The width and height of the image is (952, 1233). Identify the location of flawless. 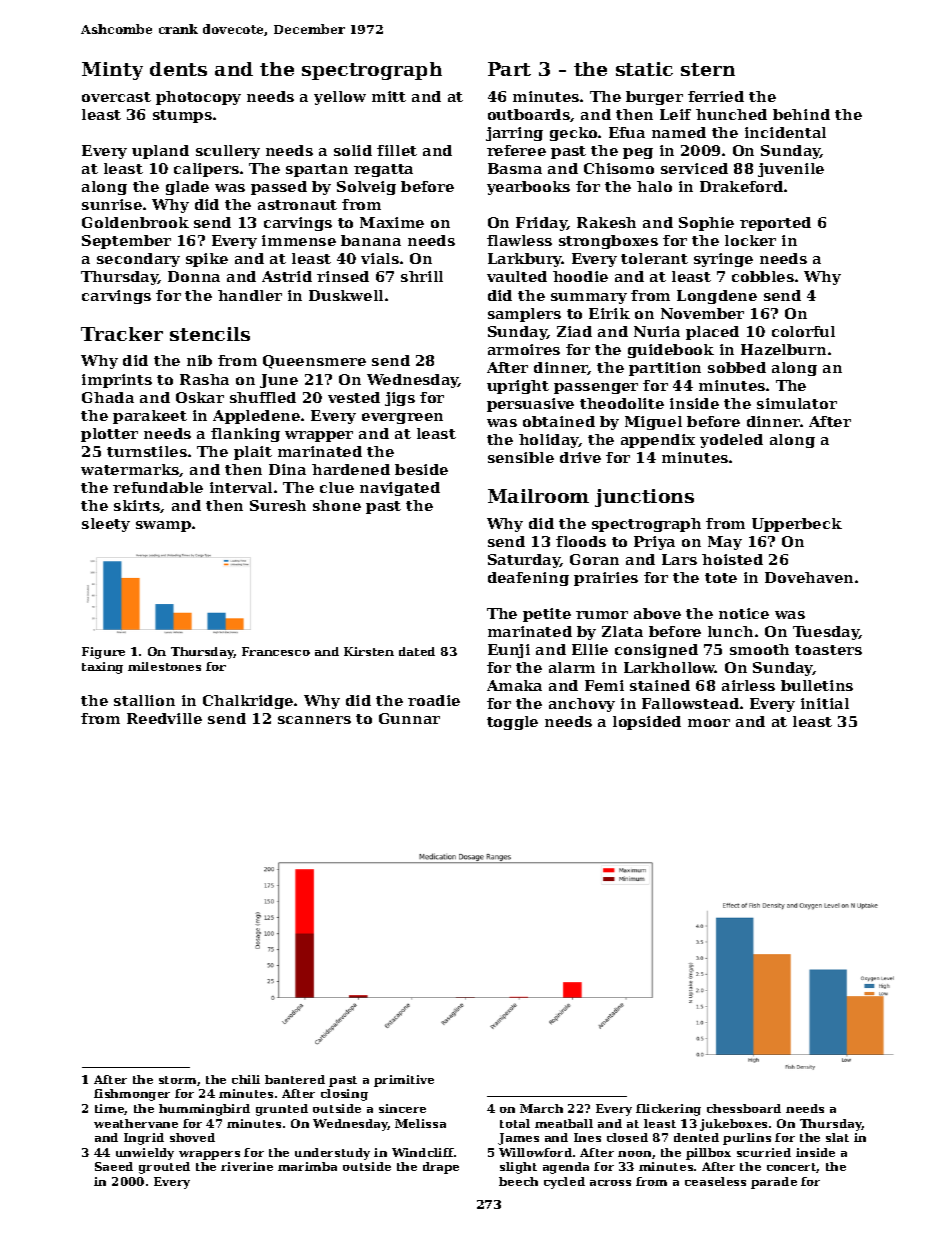
(519, 240).
